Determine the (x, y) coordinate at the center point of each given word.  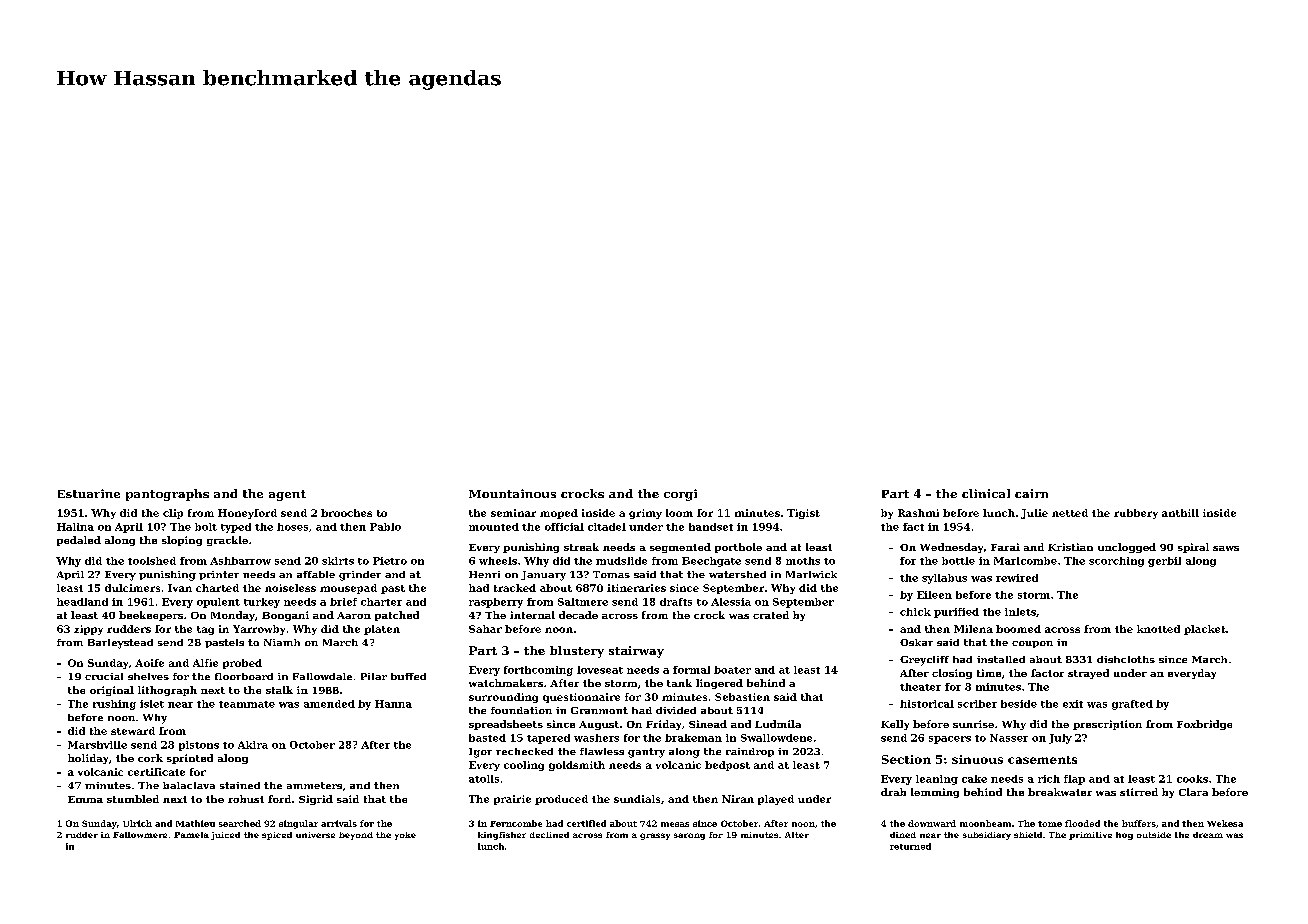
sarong (689, 836)
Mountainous (512, 493)
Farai (1005, 547)
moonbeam (985, 823)
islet (152, 704)
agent (287, 495)
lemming (935, 793)
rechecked (524, 751)
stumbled (133, 799)
